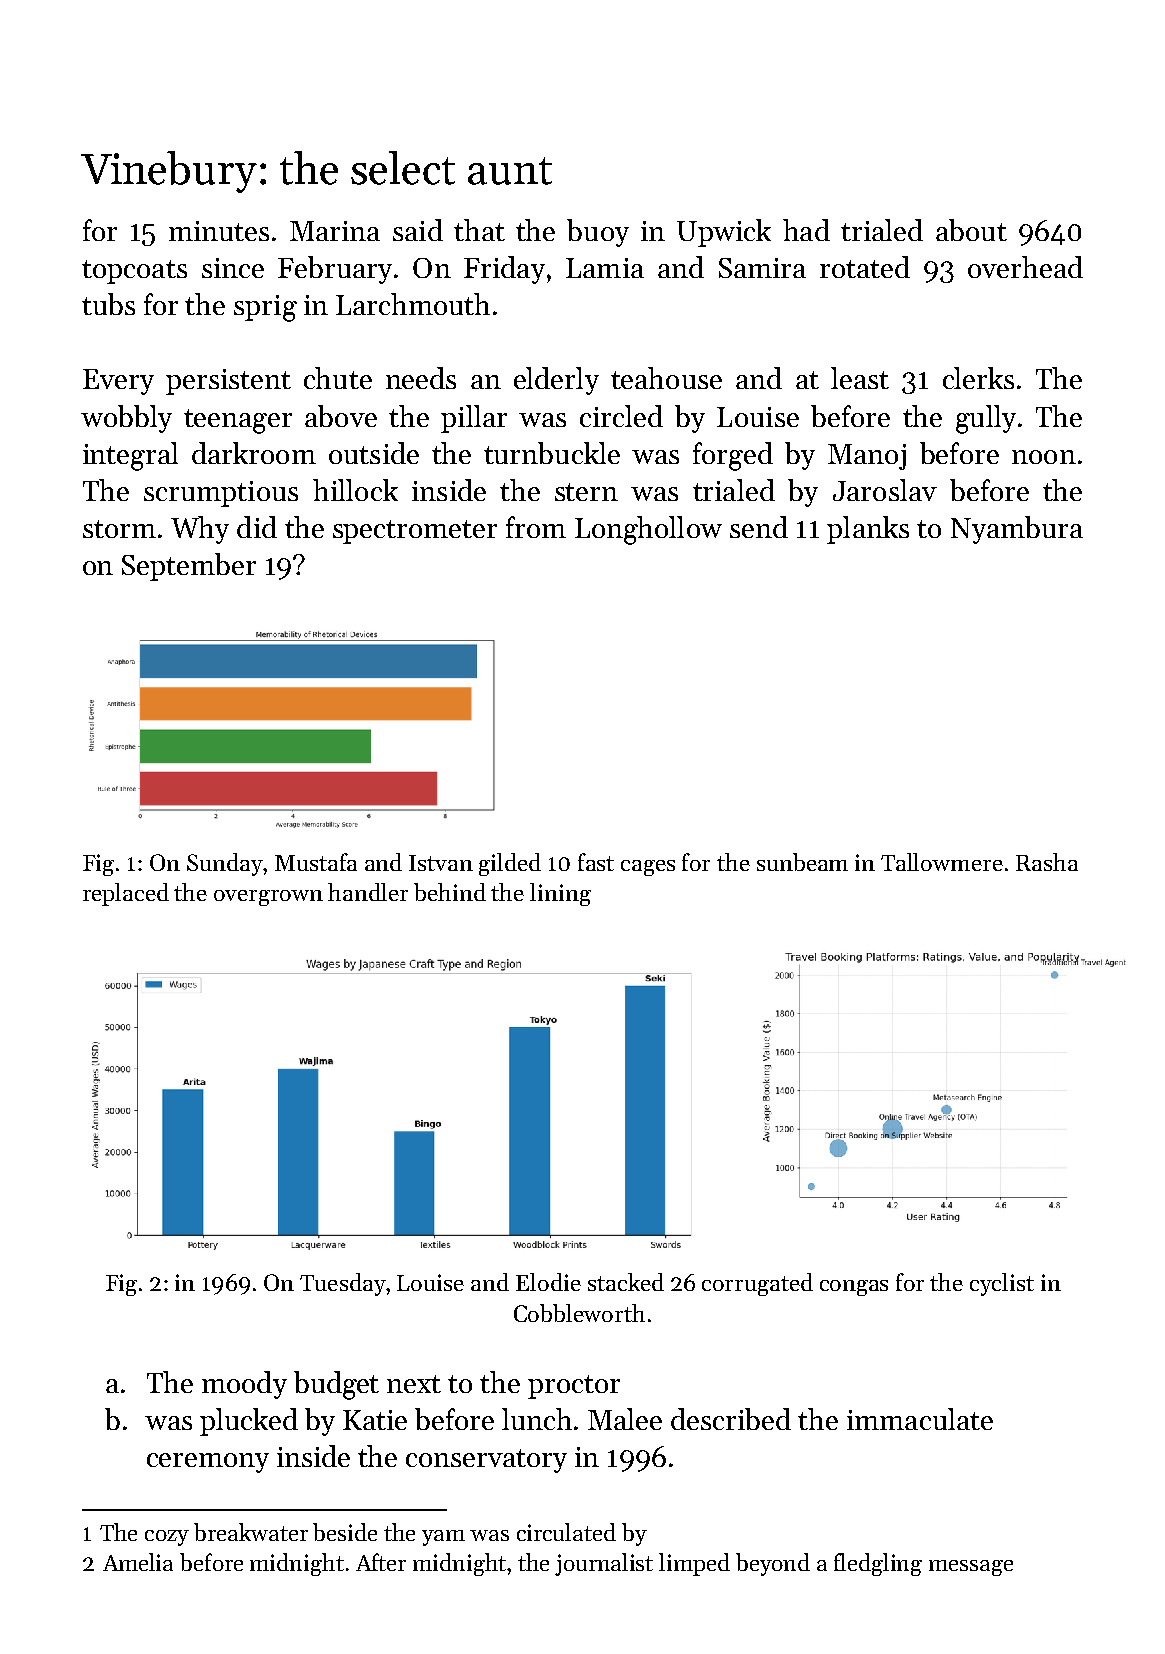 The height and width of the image is (1654, 1165). I want to click on overgrown, so click(268, 898).
